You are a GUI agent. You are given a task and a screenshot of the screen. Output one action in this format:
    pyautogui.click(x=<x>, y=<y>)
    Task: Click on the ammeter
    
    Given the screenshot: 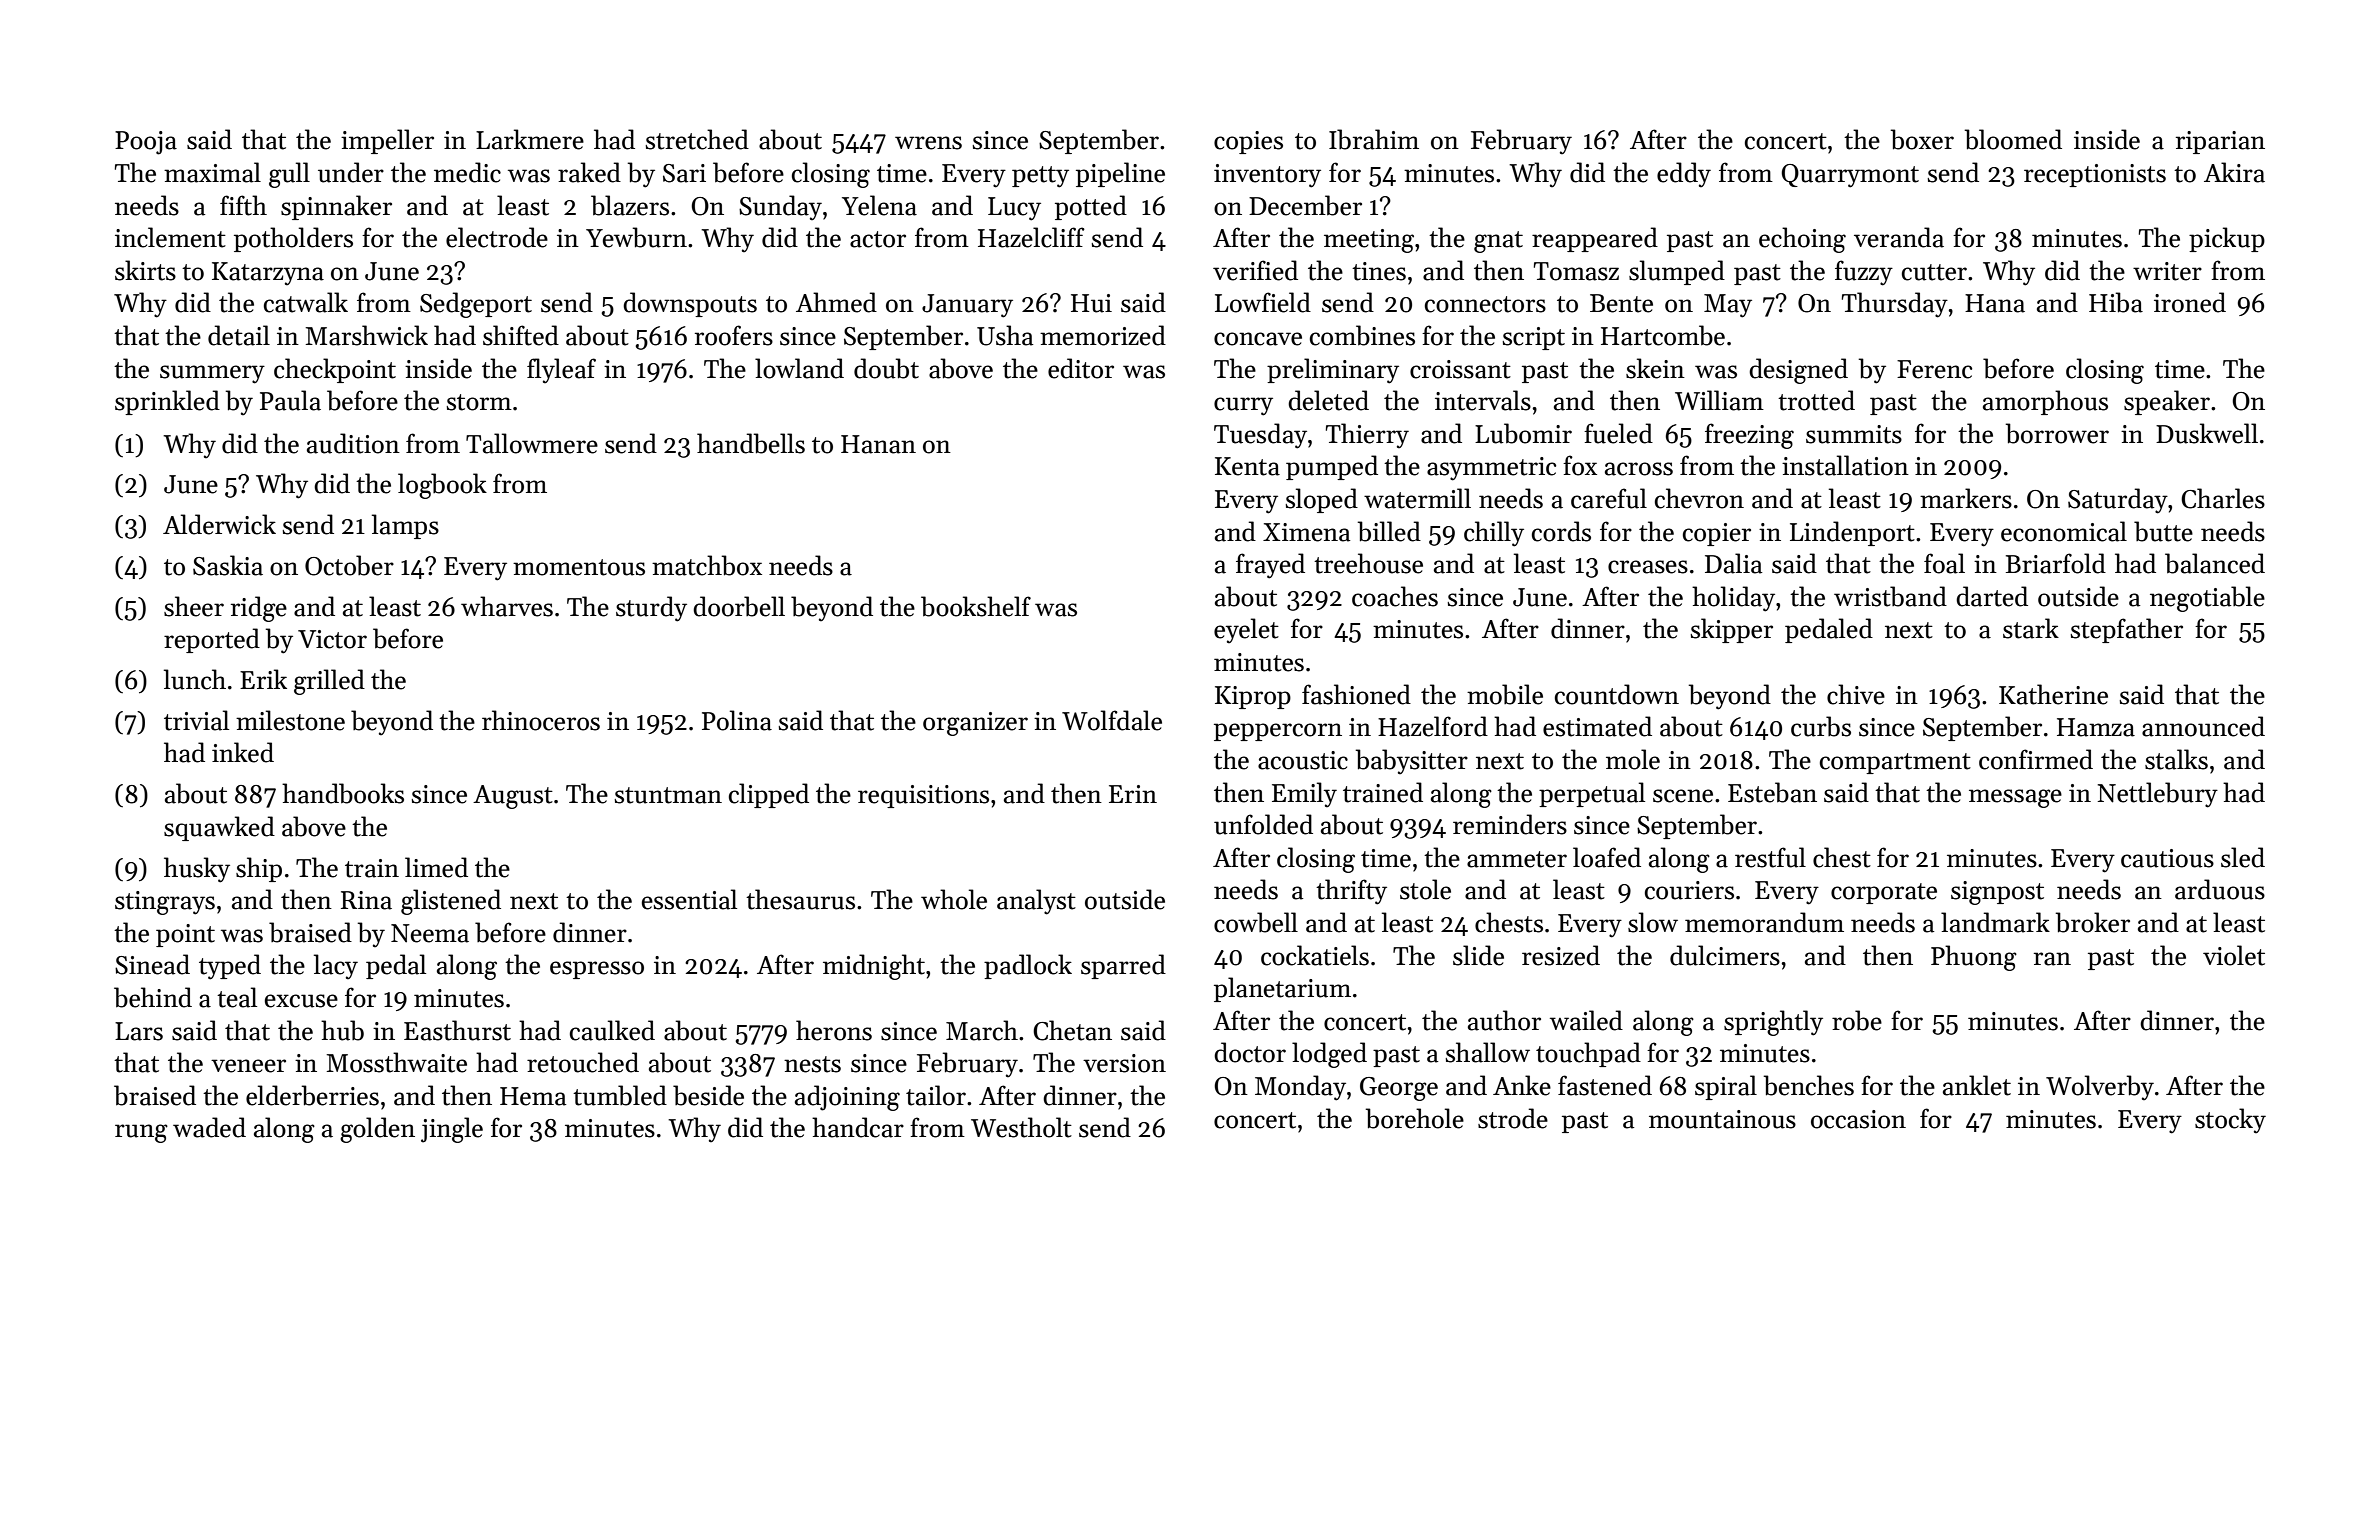 What is the action you would take?
    pyautogui.click(x=1517, y=859)
